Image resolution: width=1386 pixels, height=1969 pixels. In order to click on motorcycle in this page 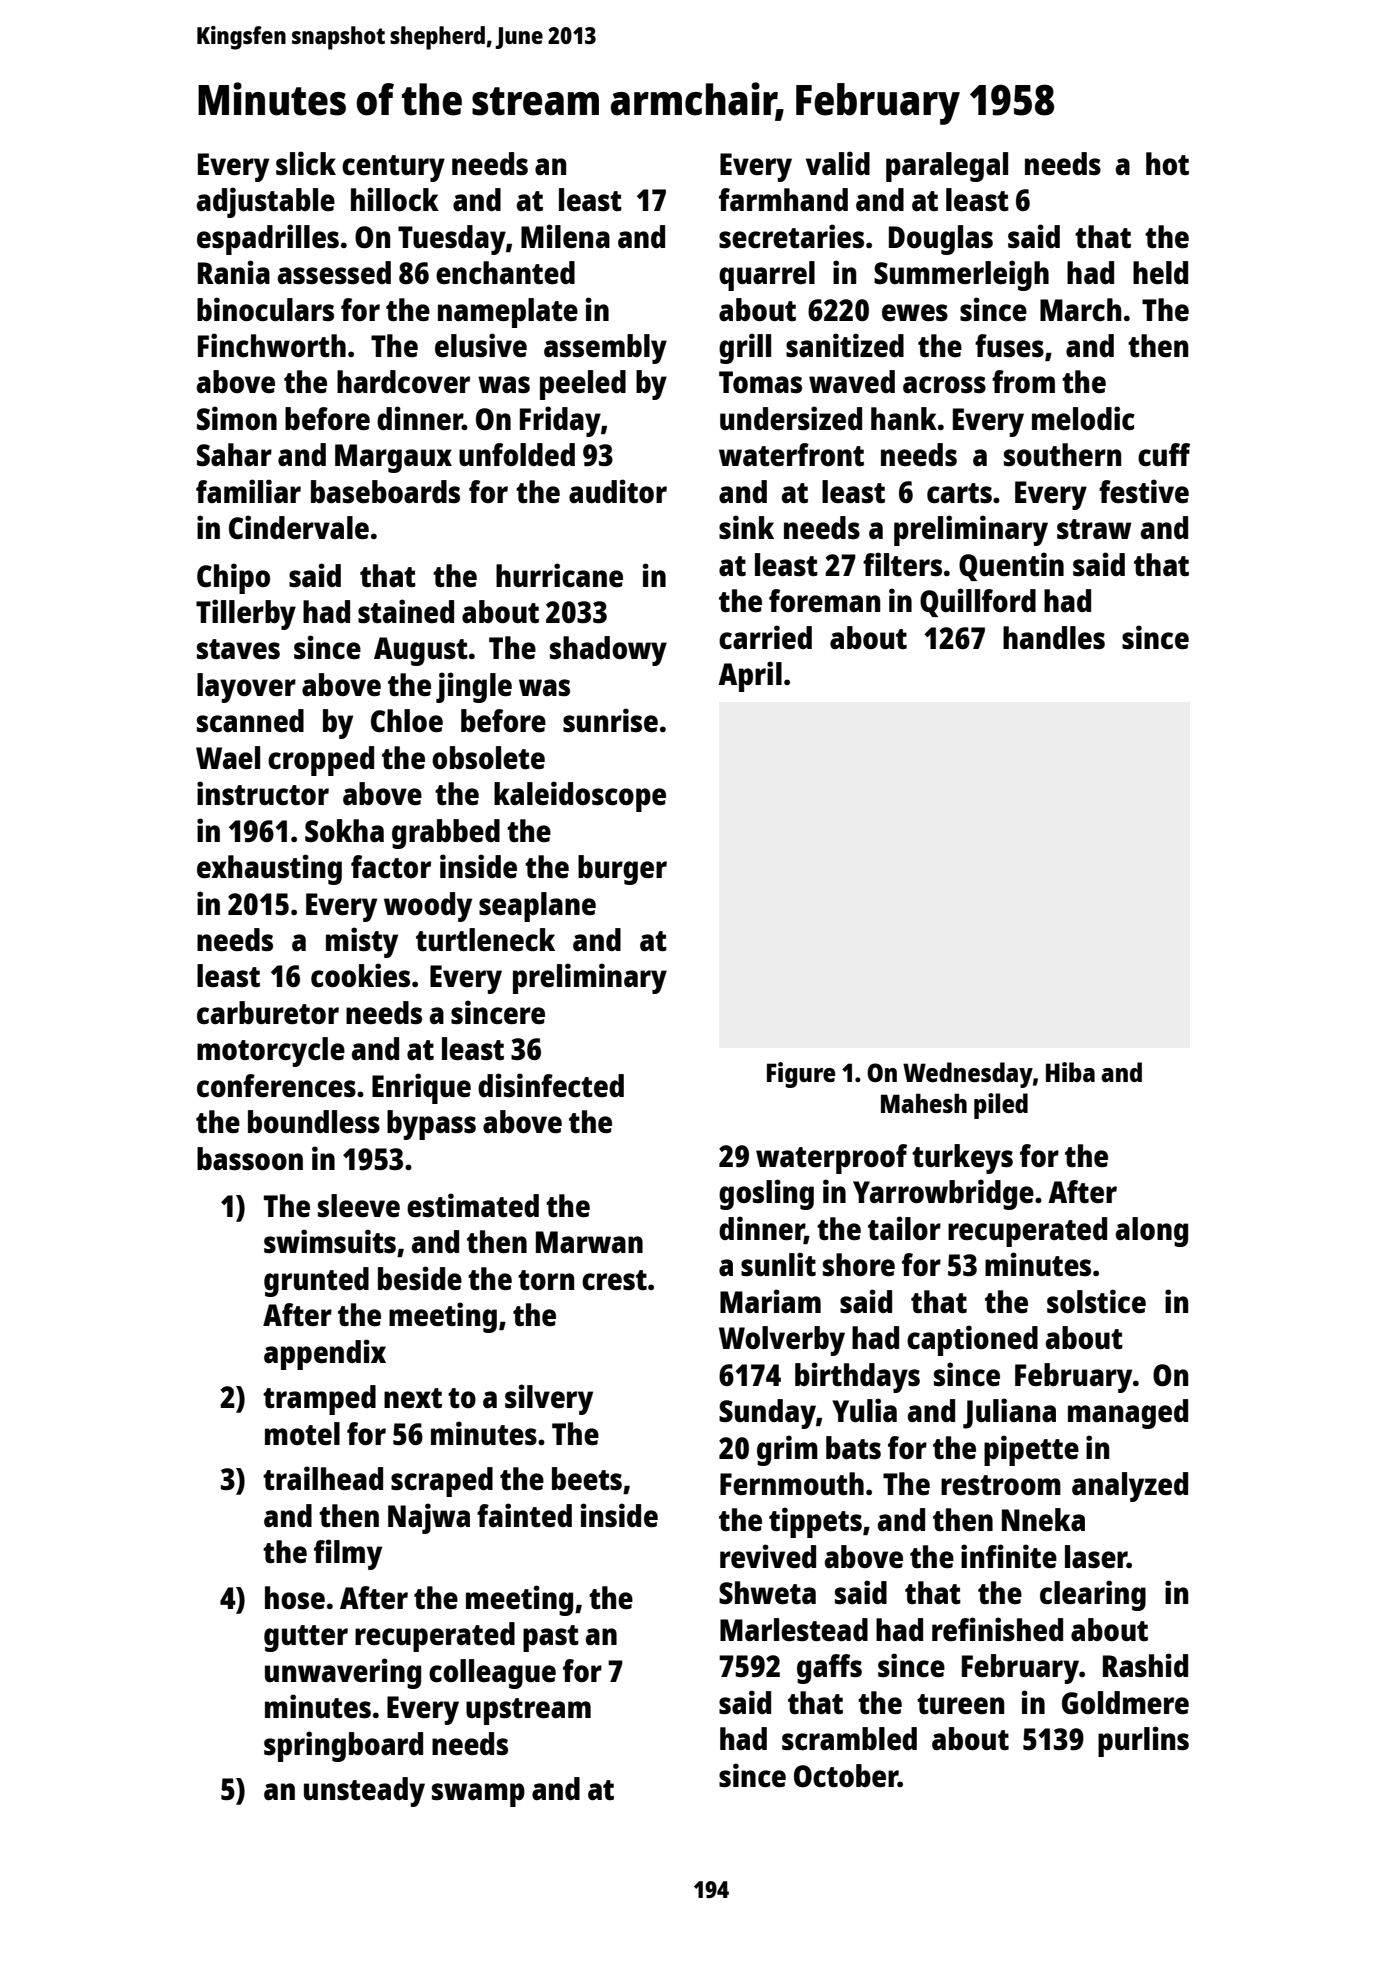, I will do `click(271, 1052)`.
